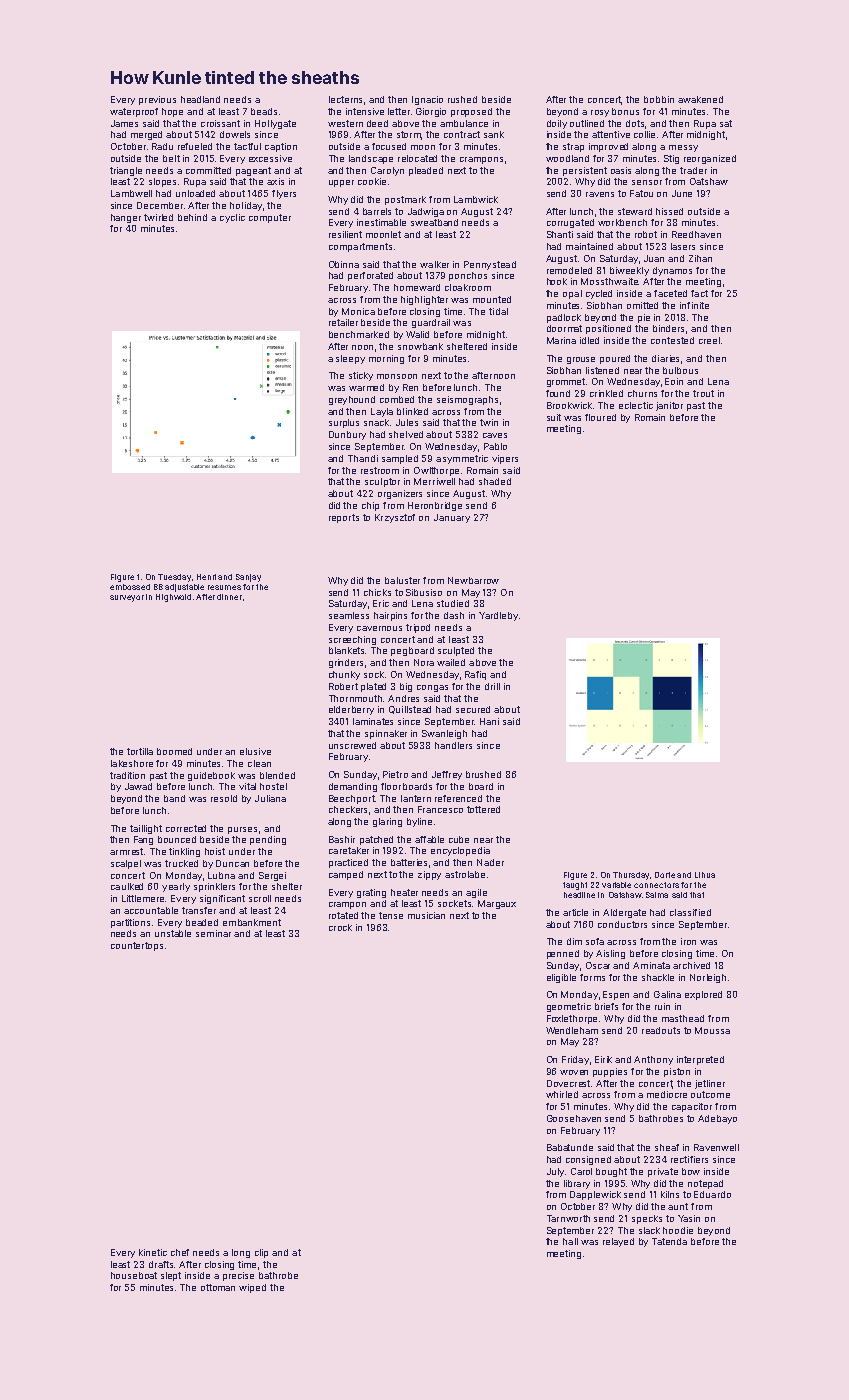 This screenshot has height=1400, width=849. I want to click on hanger, so click(126, 218).
